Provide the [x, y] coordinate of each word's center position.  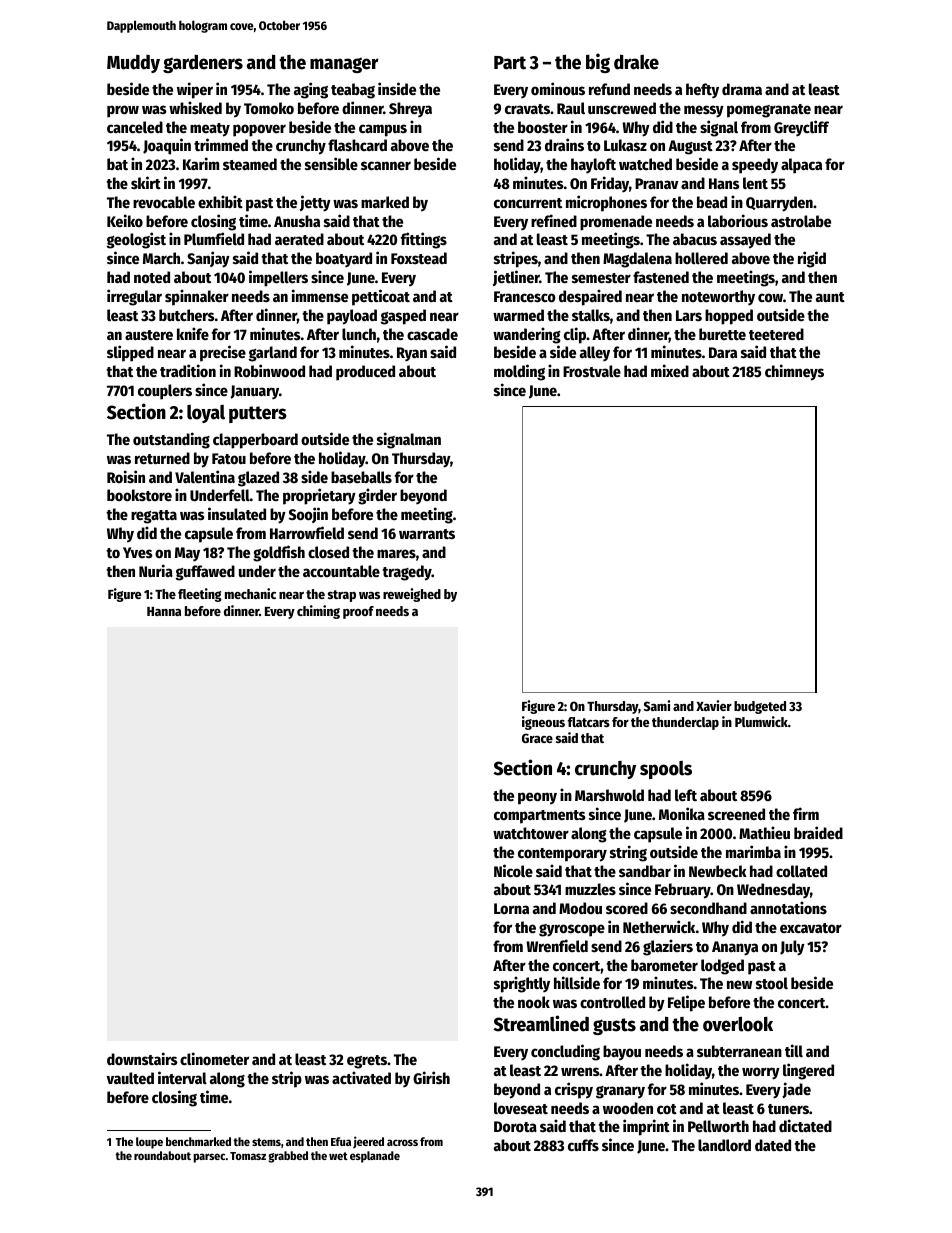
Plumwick [761, 721]
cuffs [583, 1145]
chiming [318, 612]
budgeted [760, 707]
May [187, 554]
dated [773, 1145]
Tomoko [269, 108]
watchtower [531, 833]
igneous [543, 723]
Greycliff [801, 128]
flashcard [357, 145]
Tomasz [248, 1156]
